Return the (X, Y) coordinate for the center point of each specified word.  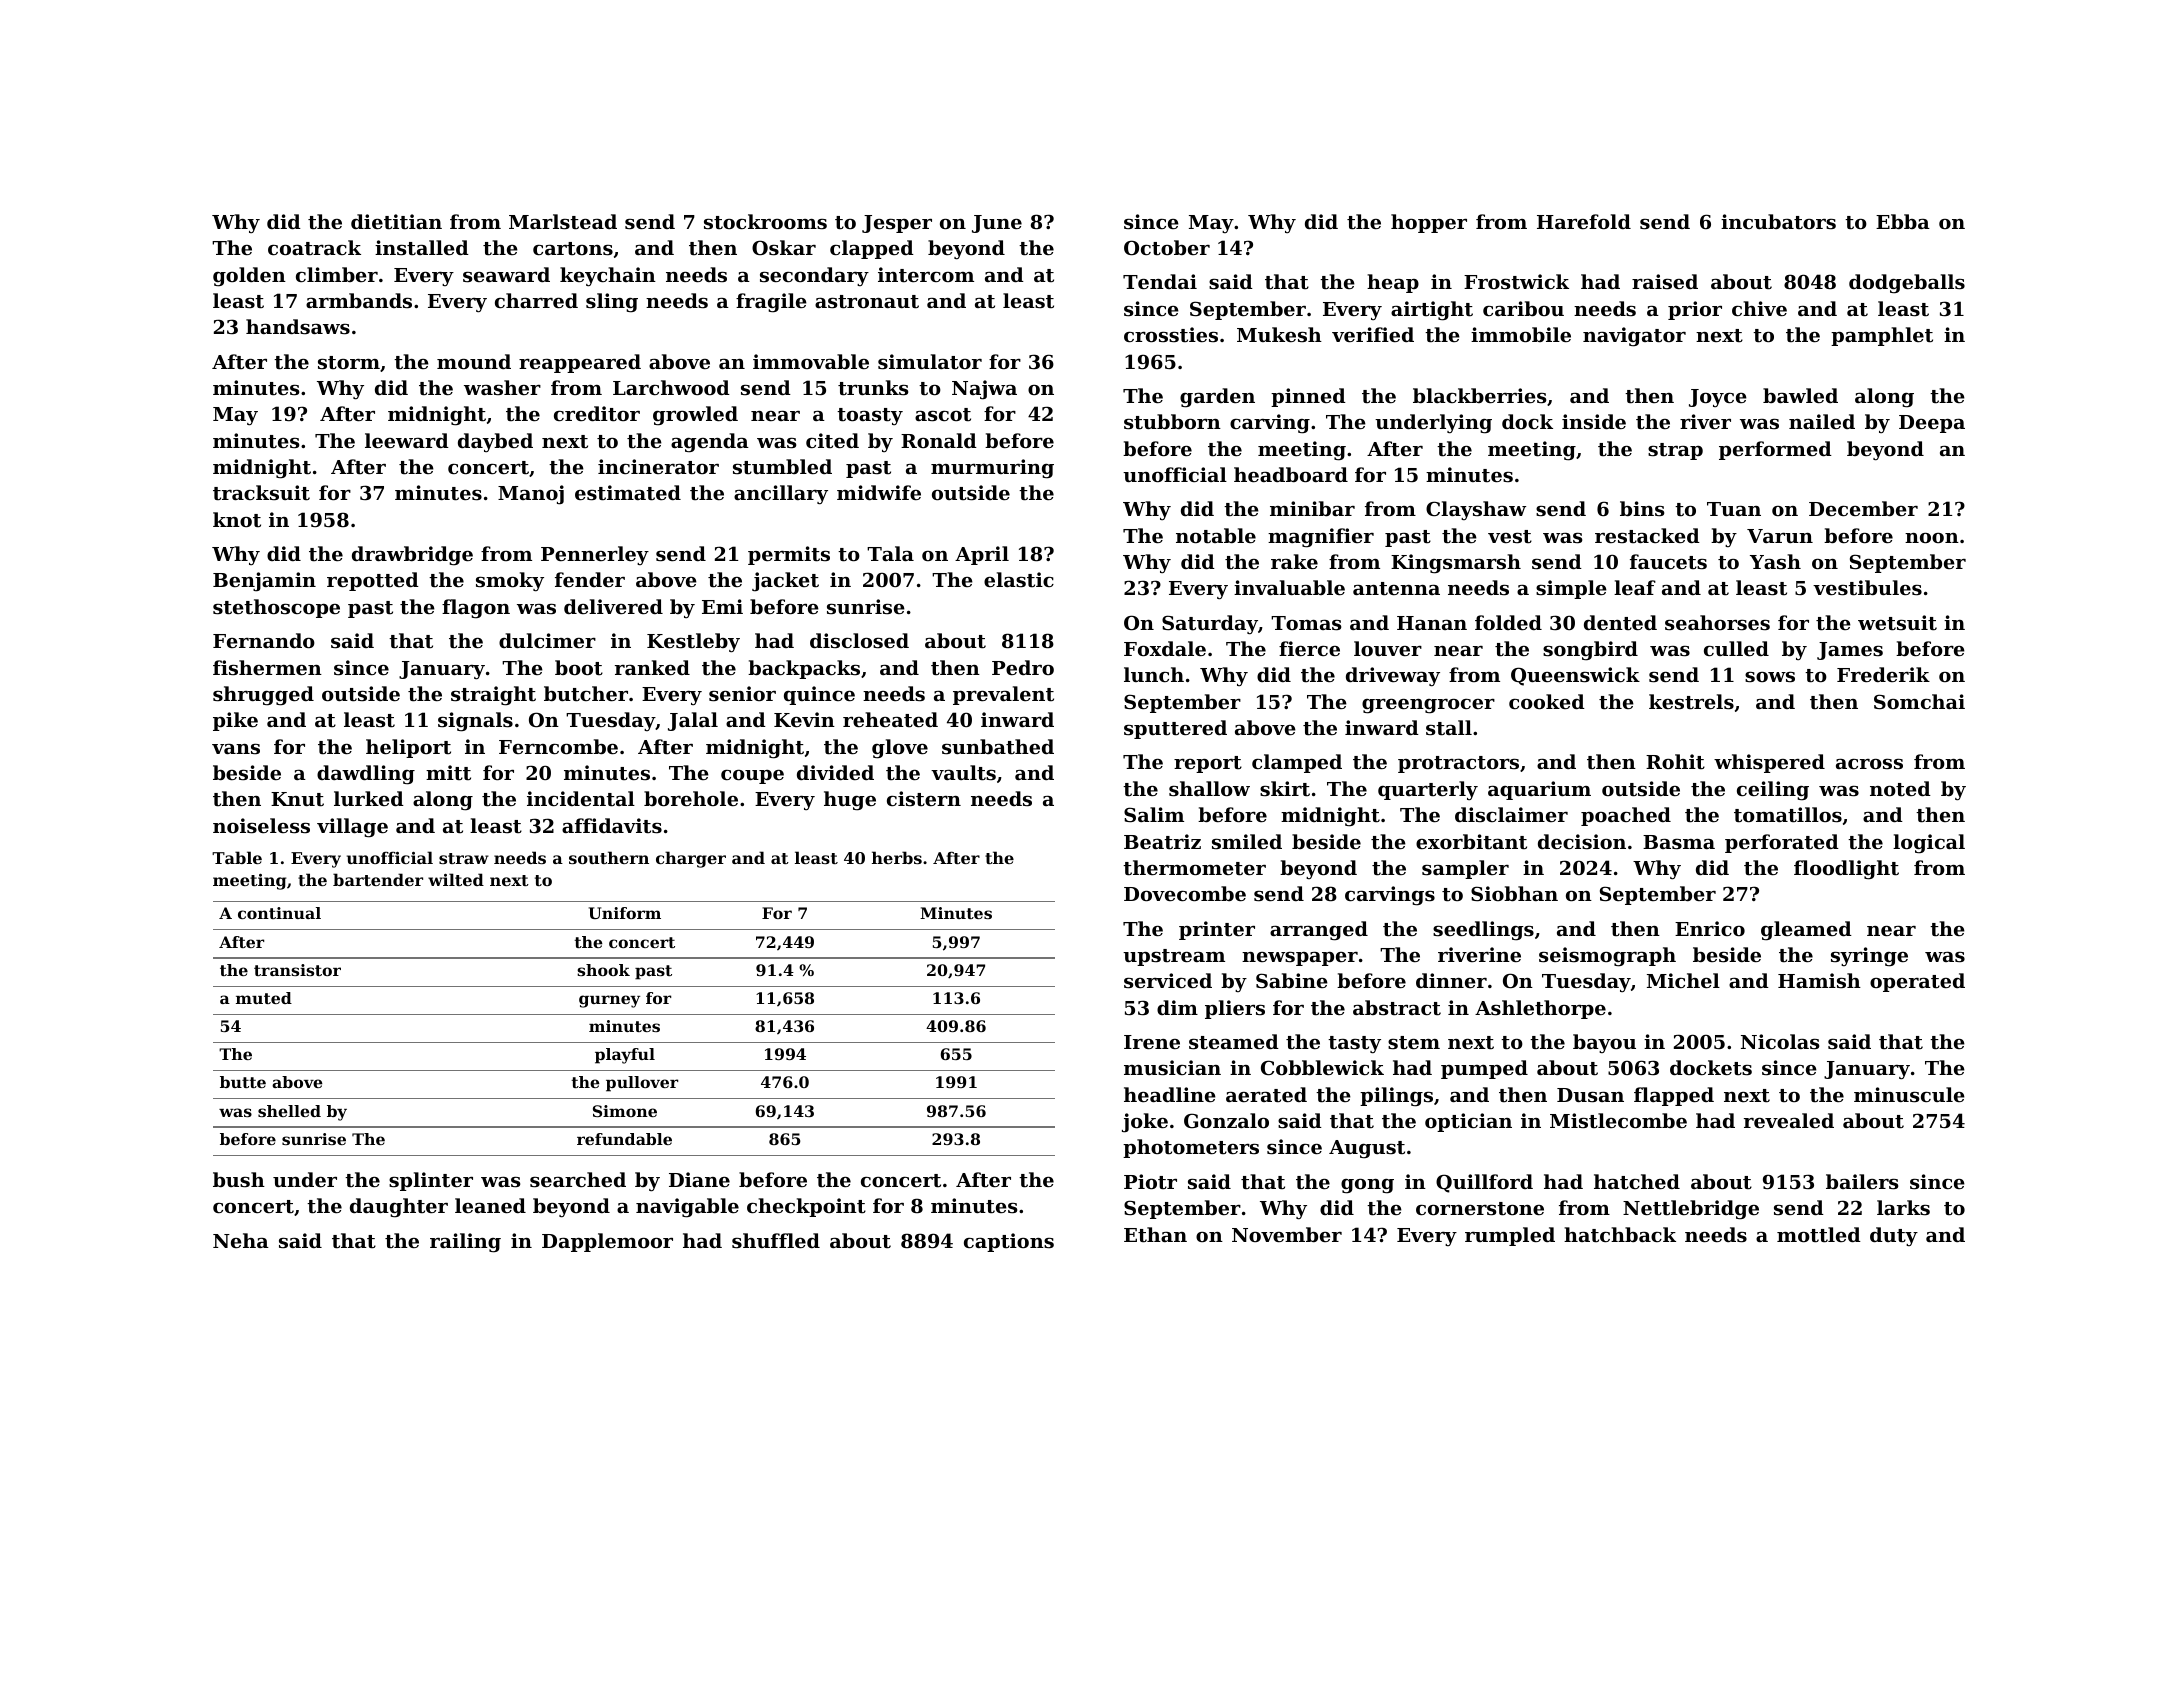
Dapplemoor (607, 1242)
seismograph (1607, 957)
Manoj (531, 495)
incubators (1778, 222)
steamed (1234, 1042)
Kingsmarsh (1456, 564)
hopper (1429, 223)
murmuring (992, 469)
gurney (609, 1001)
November (1287, 1234)
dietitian (396, 221)
